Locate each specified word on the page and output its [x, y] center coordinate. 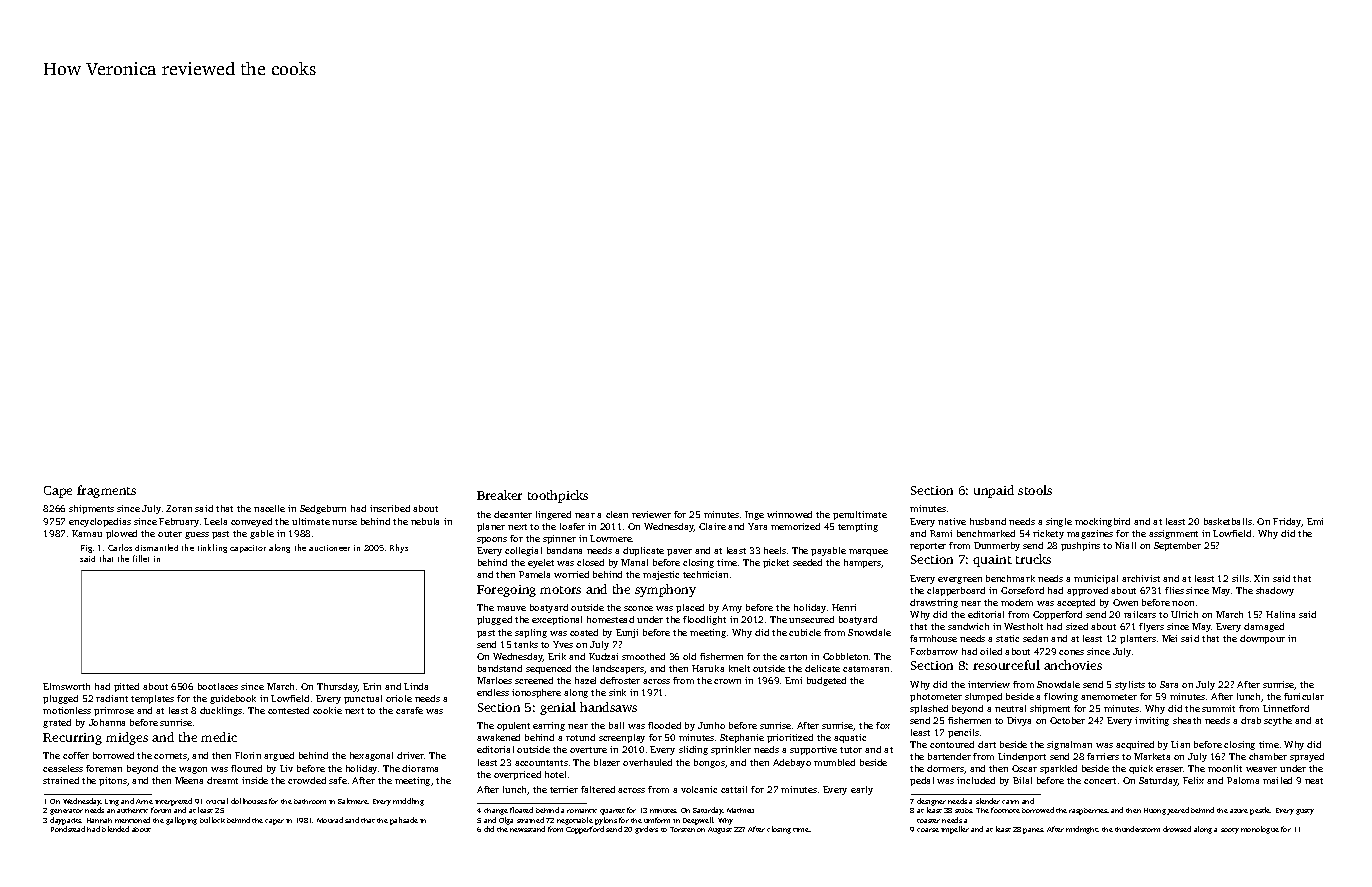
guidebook [233, 699]
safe [338, 780]
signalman [1069, 745]
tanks [526, 644]
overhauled [647, 762]
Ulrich [1184, 614]
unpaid [994, 491]
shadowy [1275, 591]
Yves [563, 644]
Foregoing [506, 591]
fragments [106, 491]
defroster [620, 680]
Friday [1287, 522]
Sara [1169, 684]
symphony [665, 590]
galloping [181, 821]
